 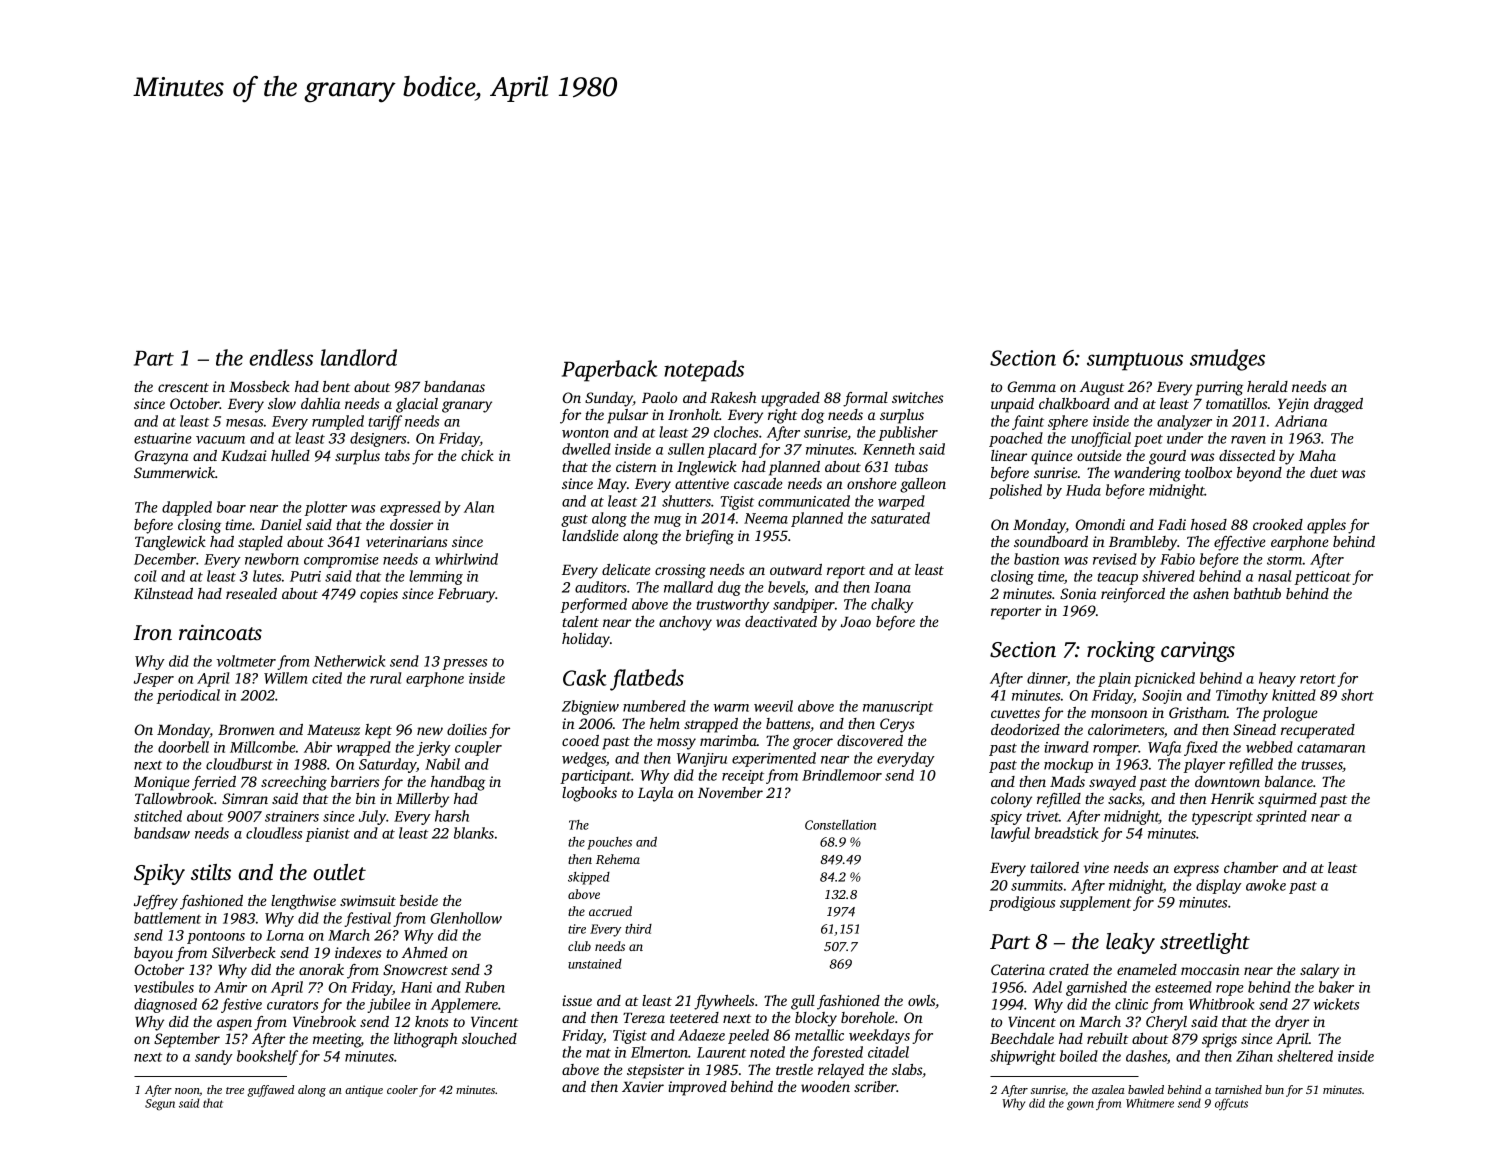 I want to click on Paperback, so click(x=610, y=371).
